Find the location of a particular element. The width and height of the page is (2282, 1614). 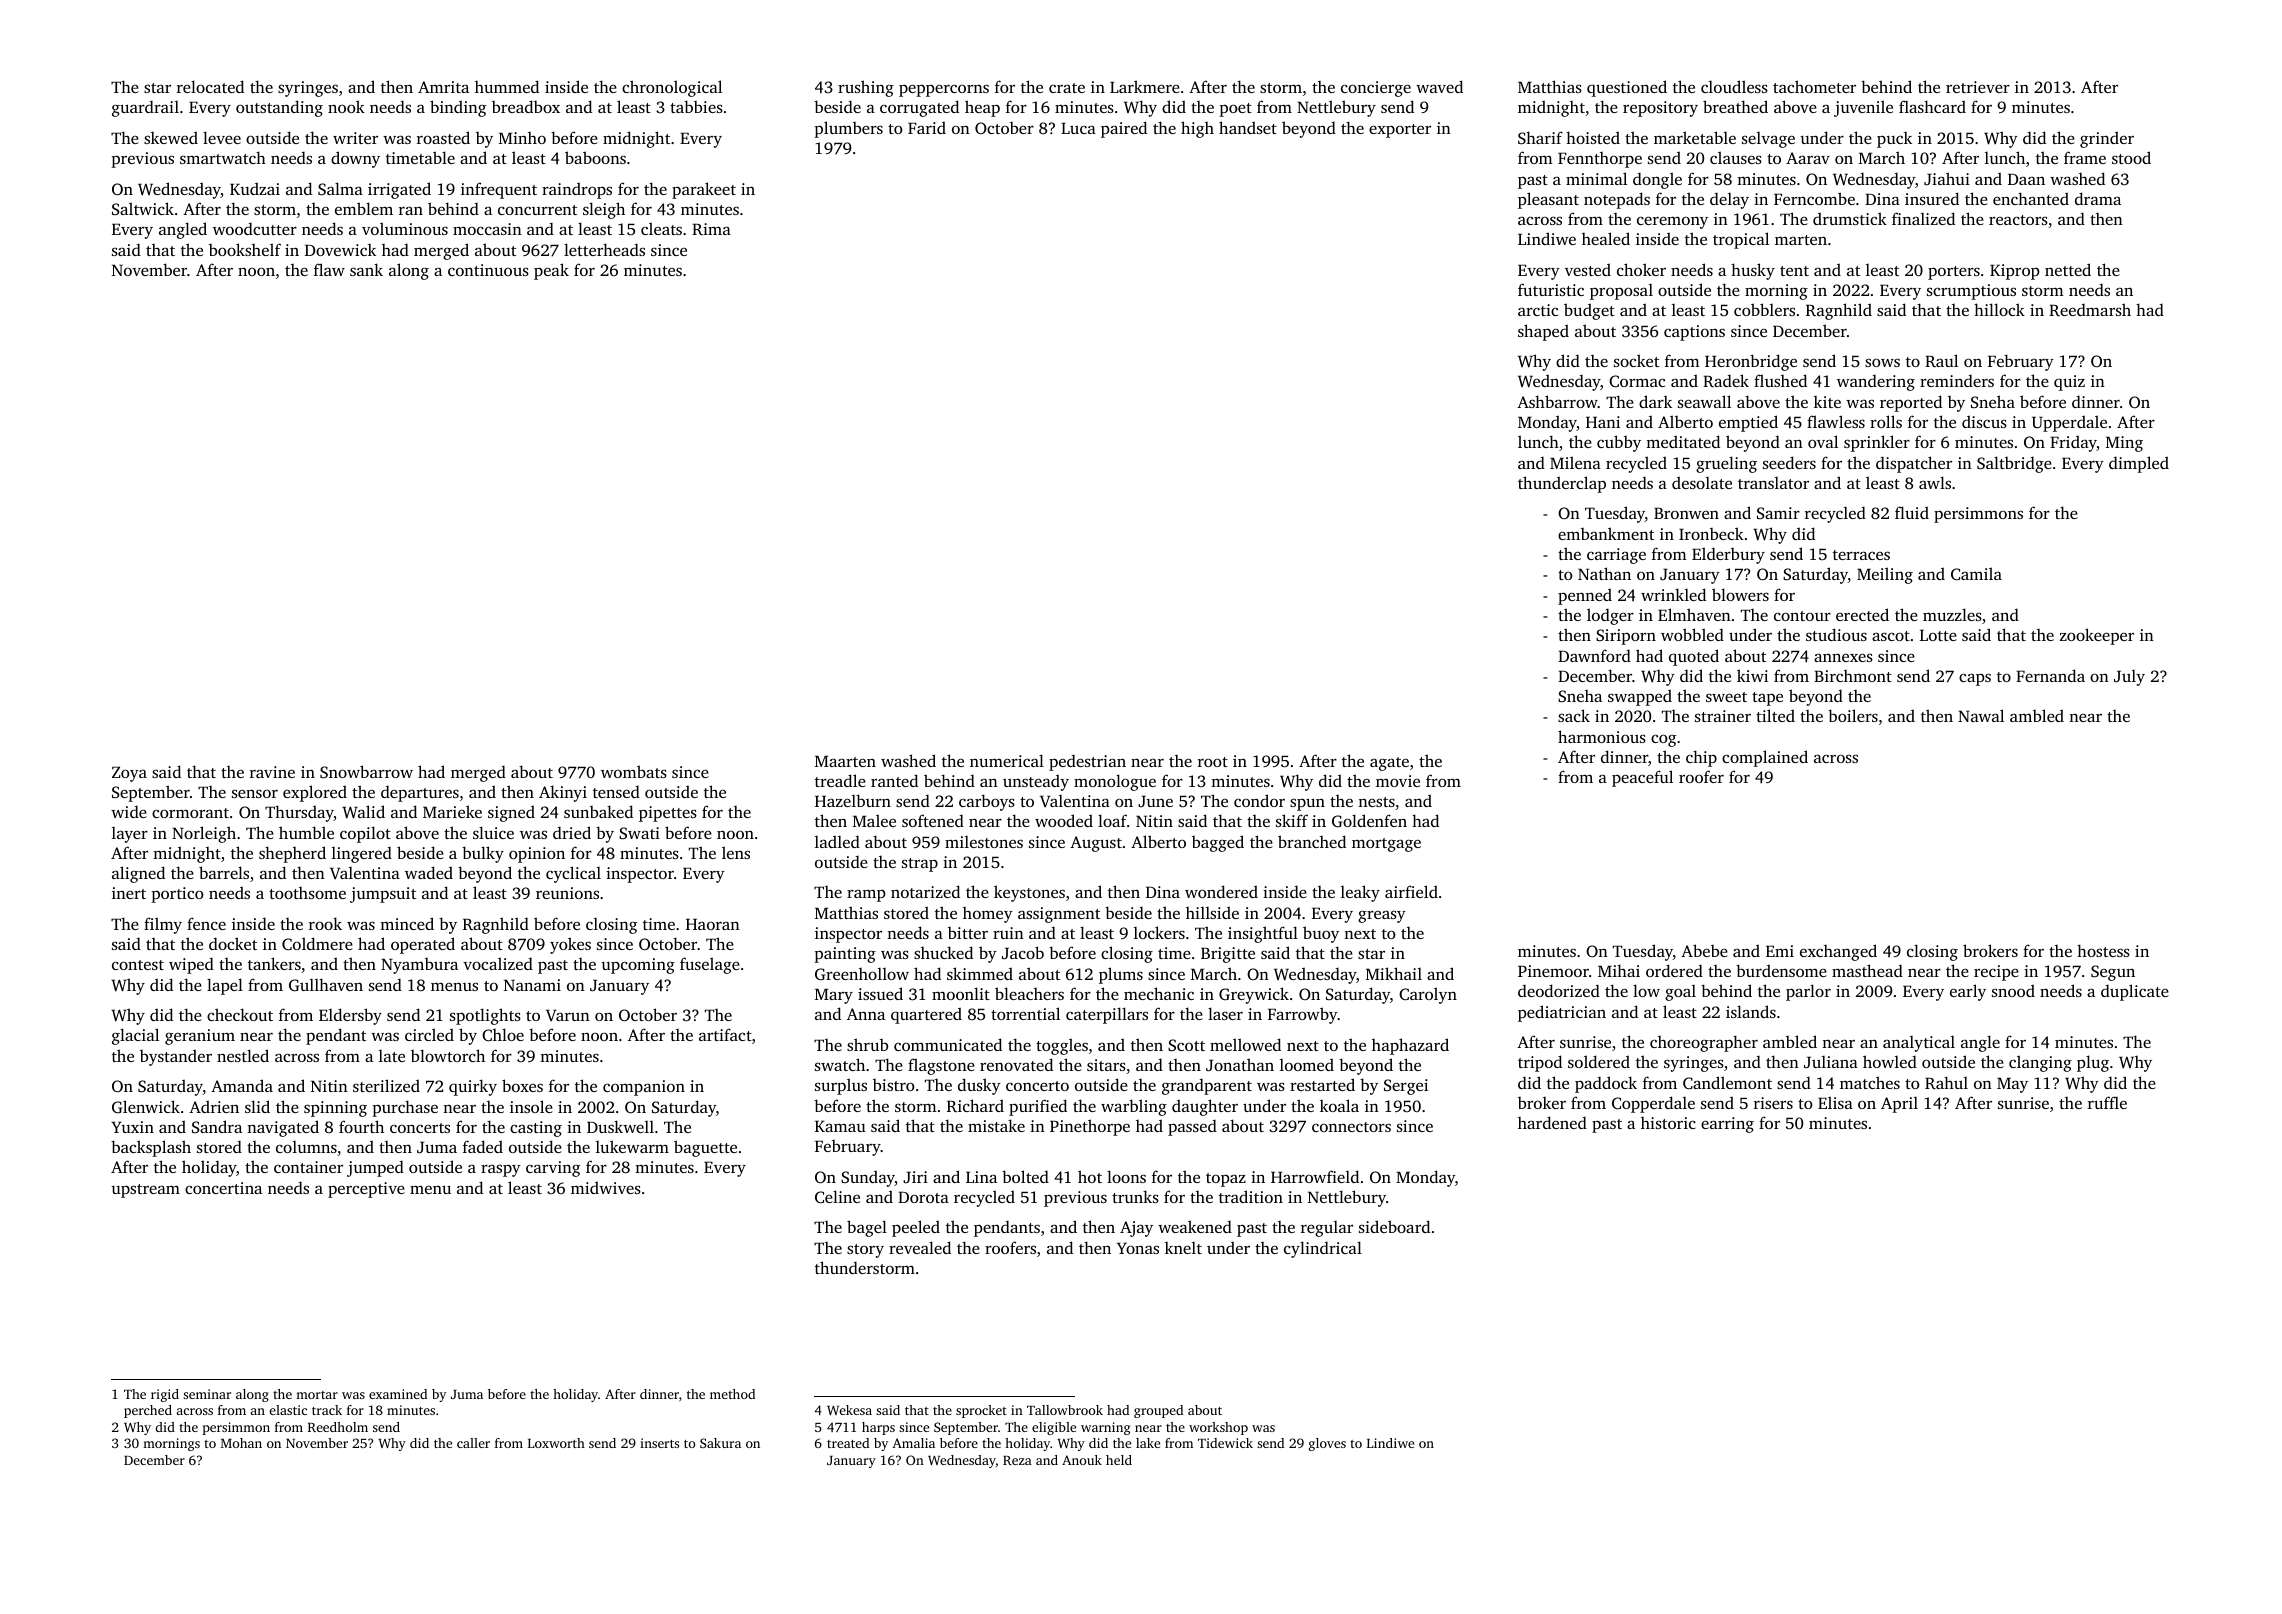

Amrita is located at coordinates (443, 87).
